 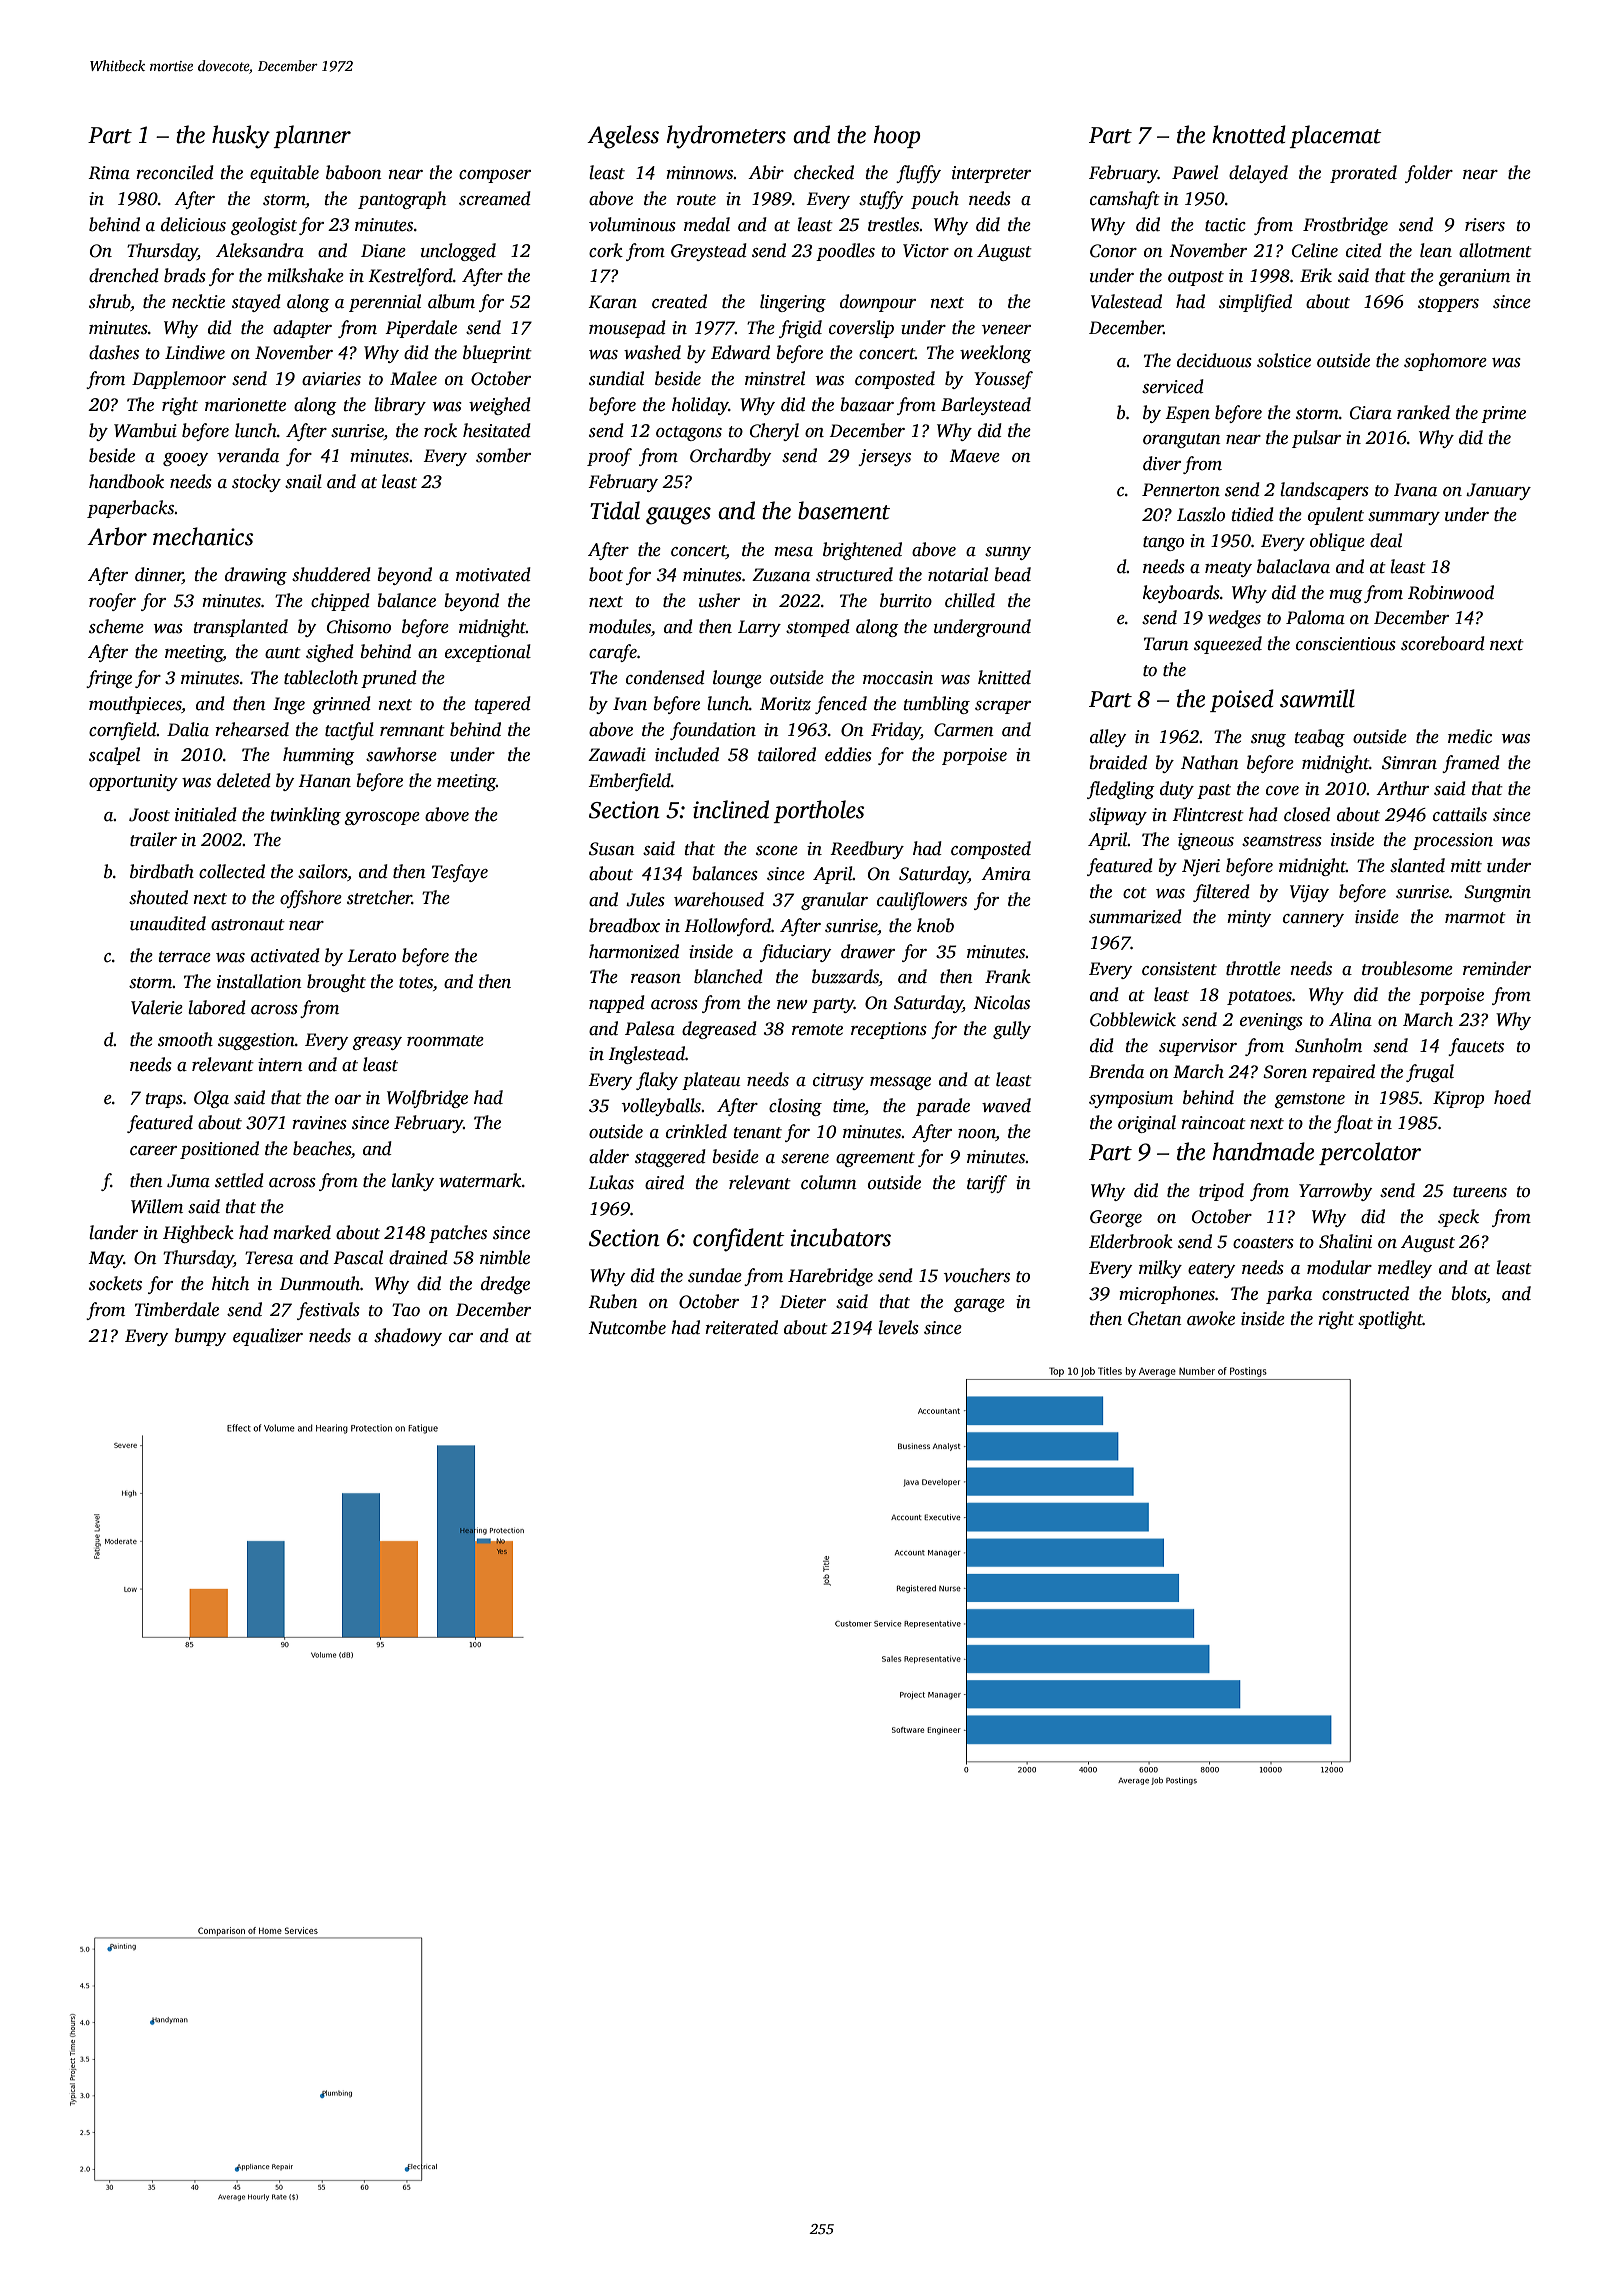 What do you see at coordinates (1249, 134) in the screenshot?
I see `knotted` at bounding box center [1249, 134].
